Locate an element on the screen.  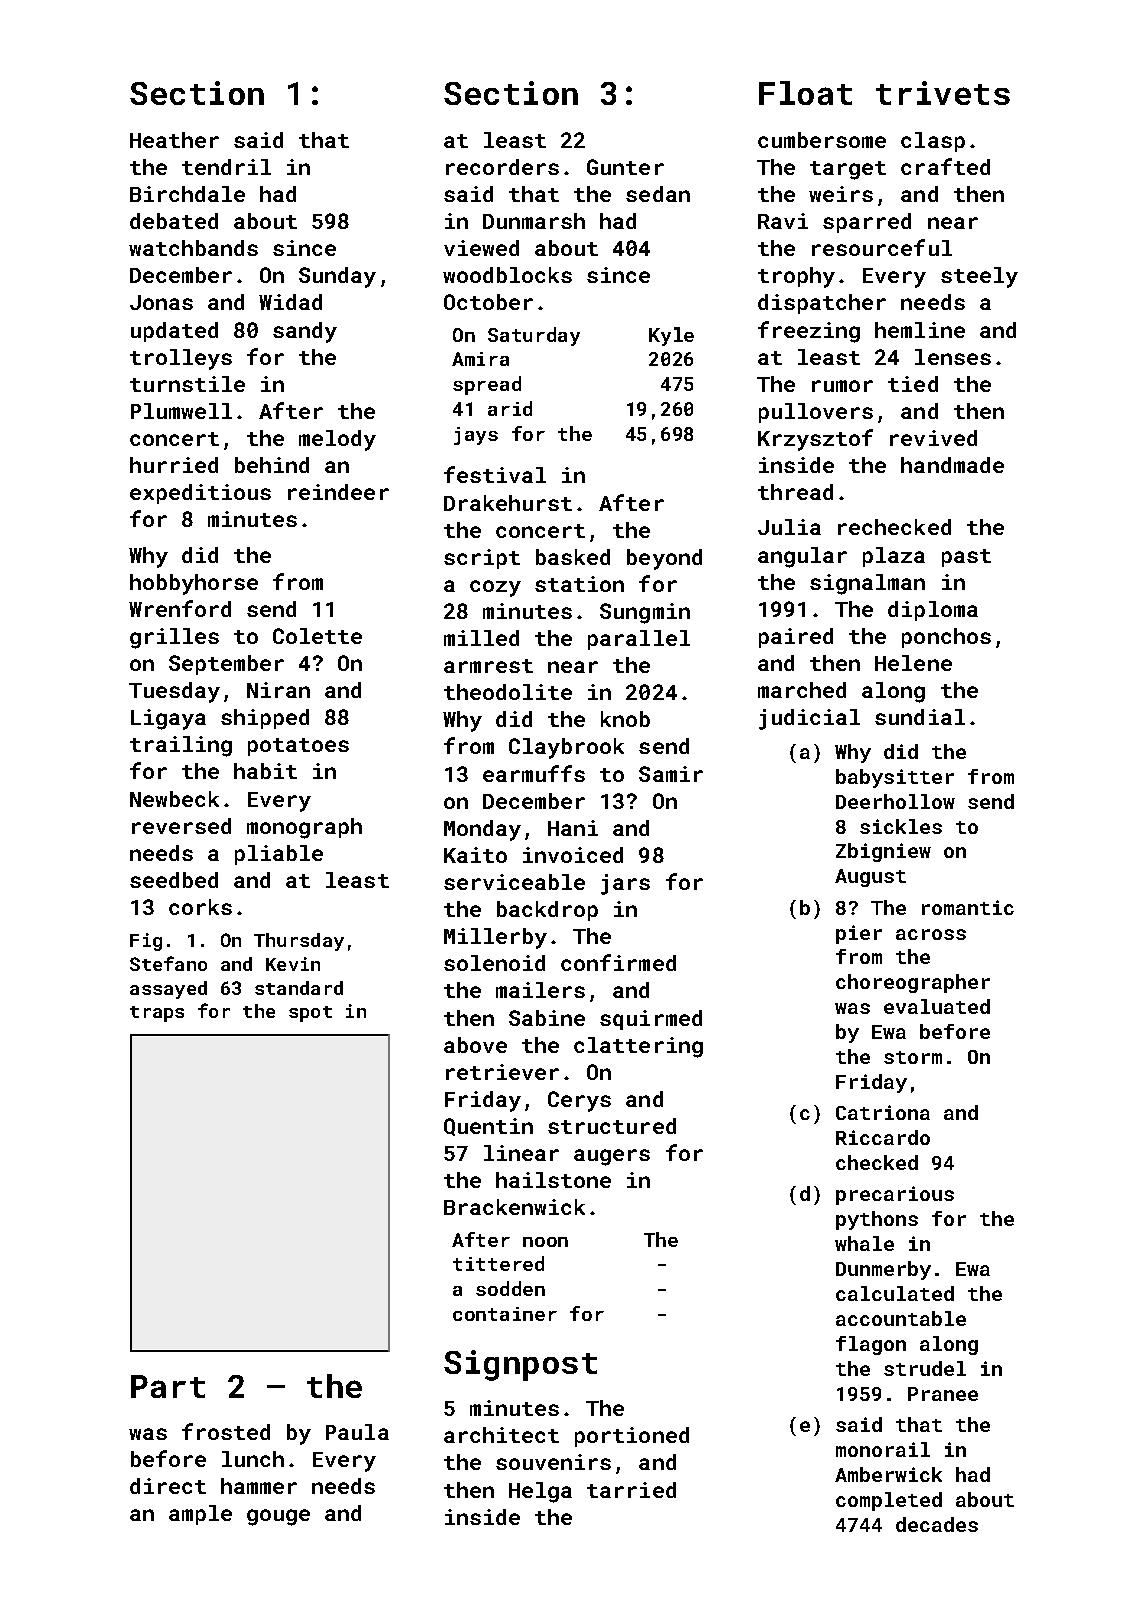
clasp is located at coordinates (933, 142).
